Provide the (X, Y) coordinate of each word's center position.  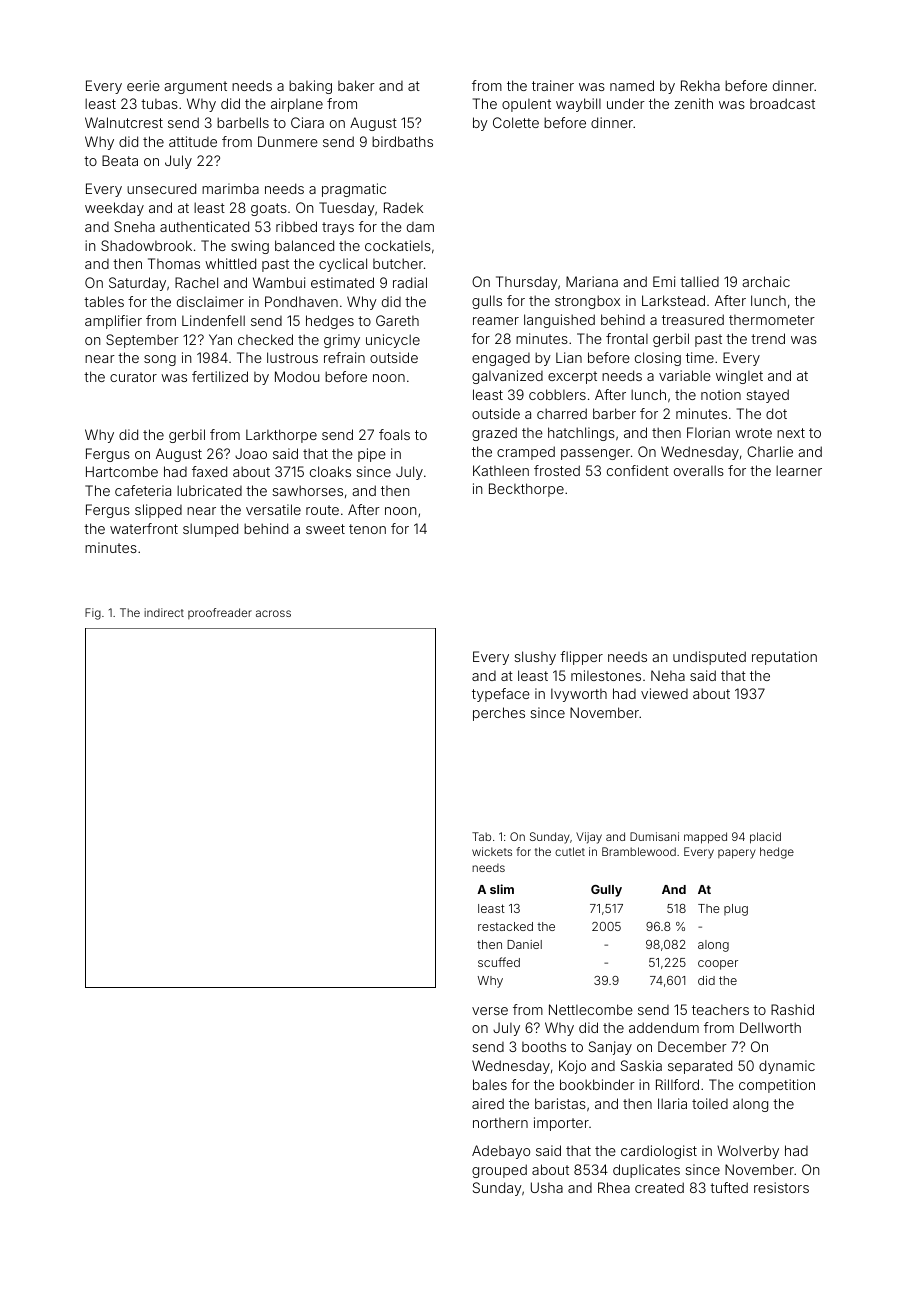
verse (490, 1011)
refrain (344, 357)
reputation (784, 658)
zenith (693, 103)
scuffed (499, 962)
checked (265, 339)
